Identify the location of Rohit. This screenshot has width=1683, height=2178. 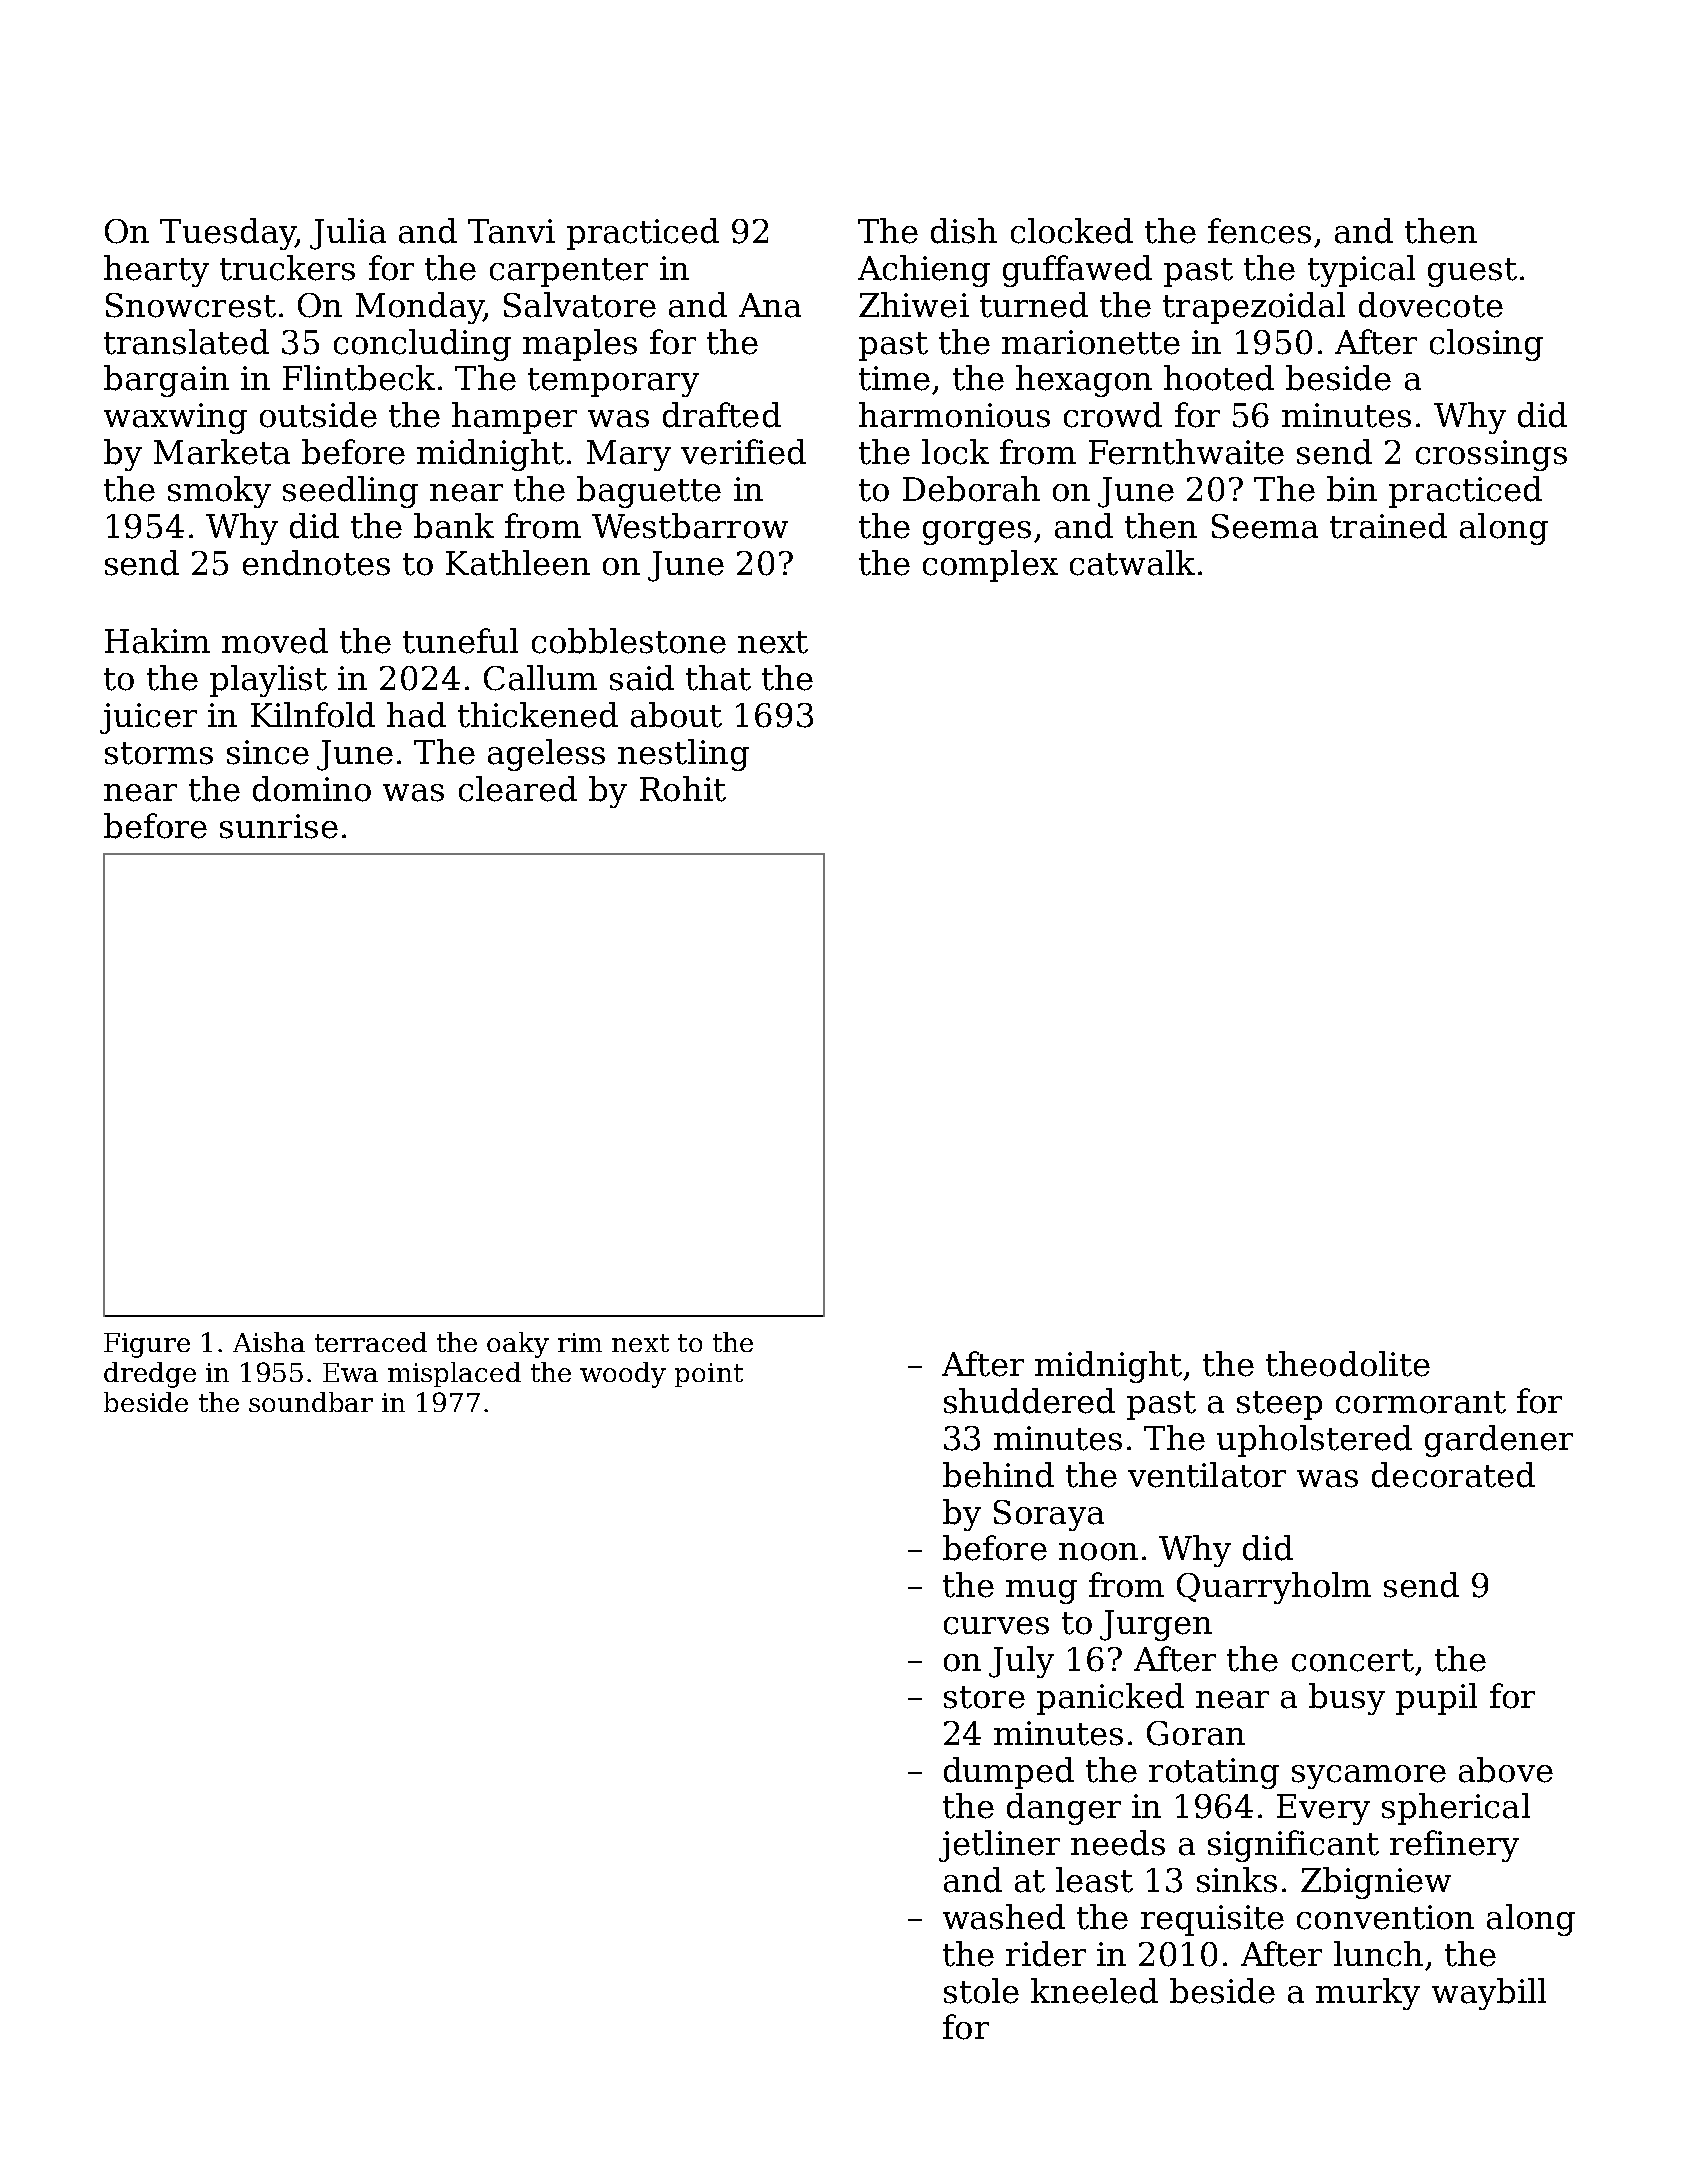
(683, 789).
